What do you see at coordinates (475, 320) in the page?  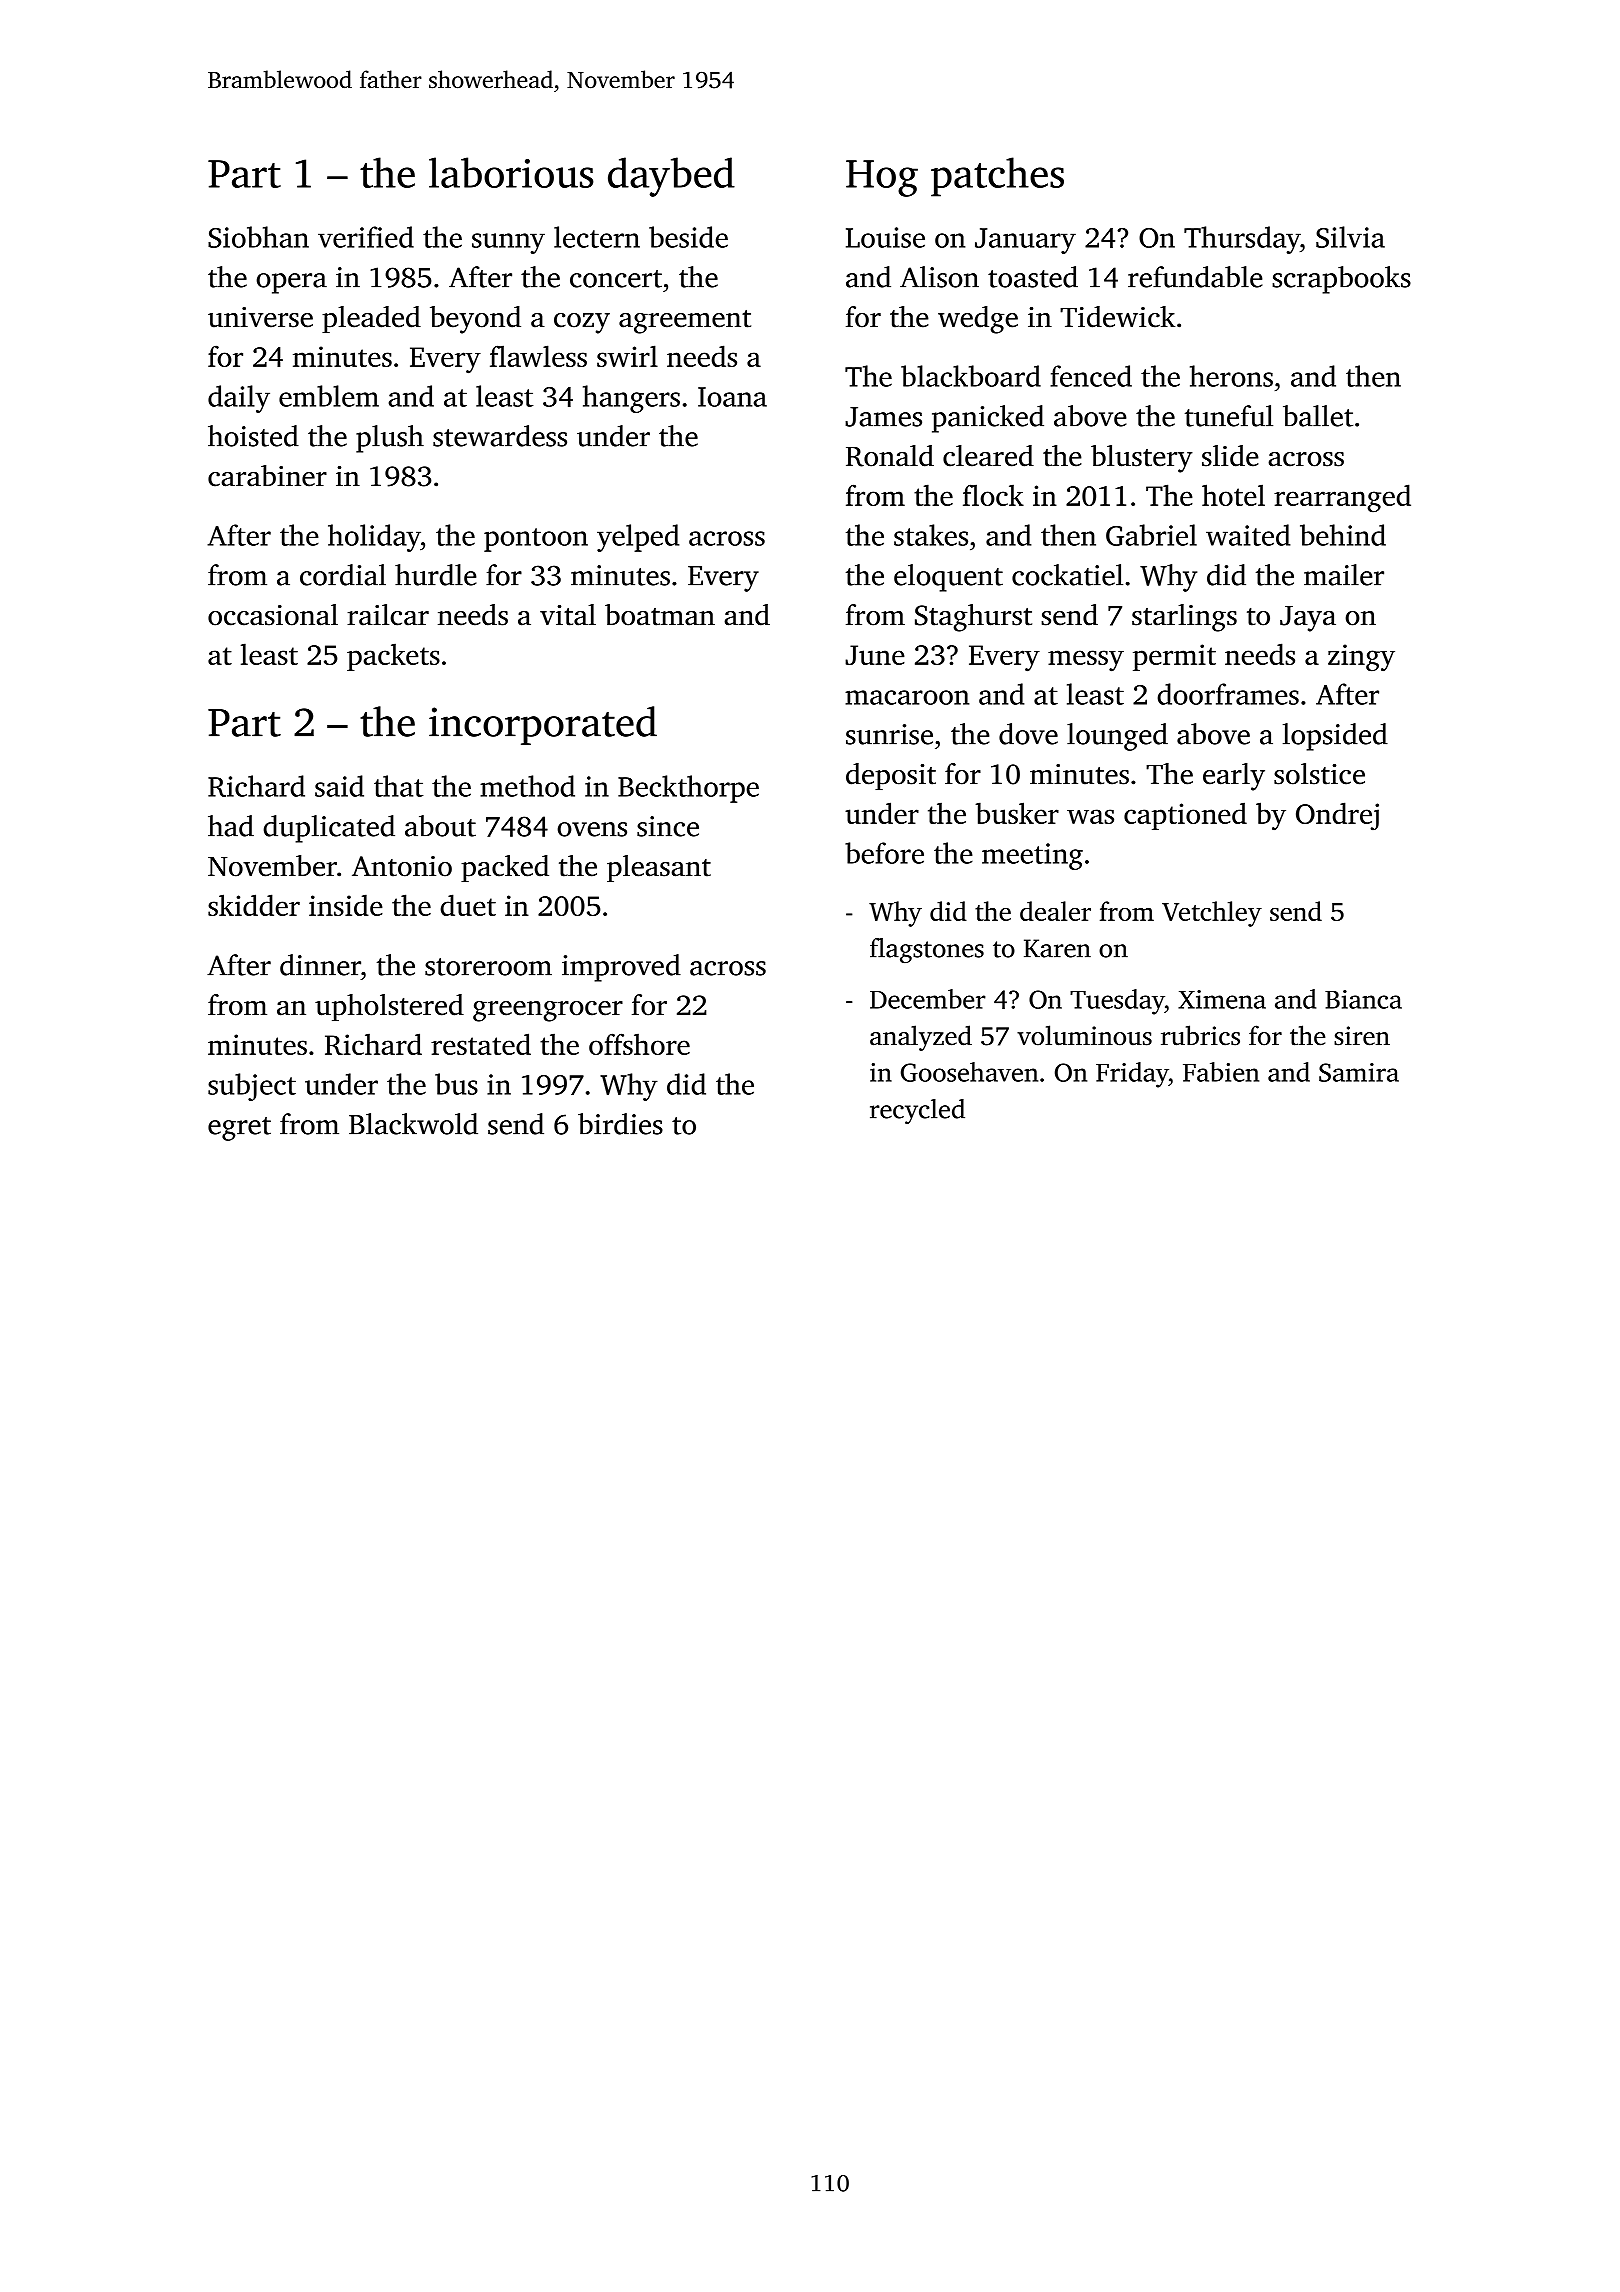 I see `beyond` at bounding box center [475, 320].
